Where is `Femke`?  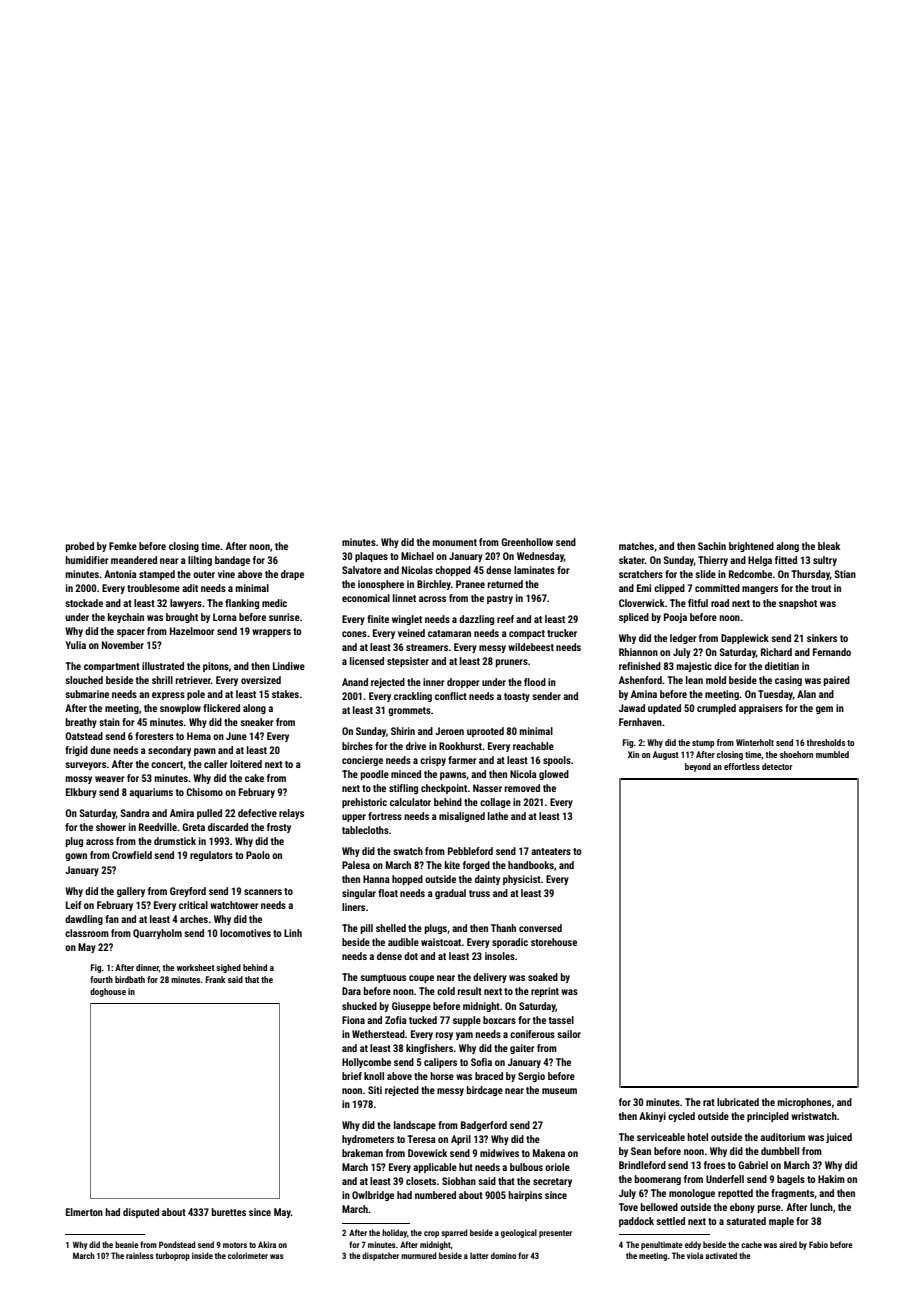
Femke is located at coordinates (123, 546).
